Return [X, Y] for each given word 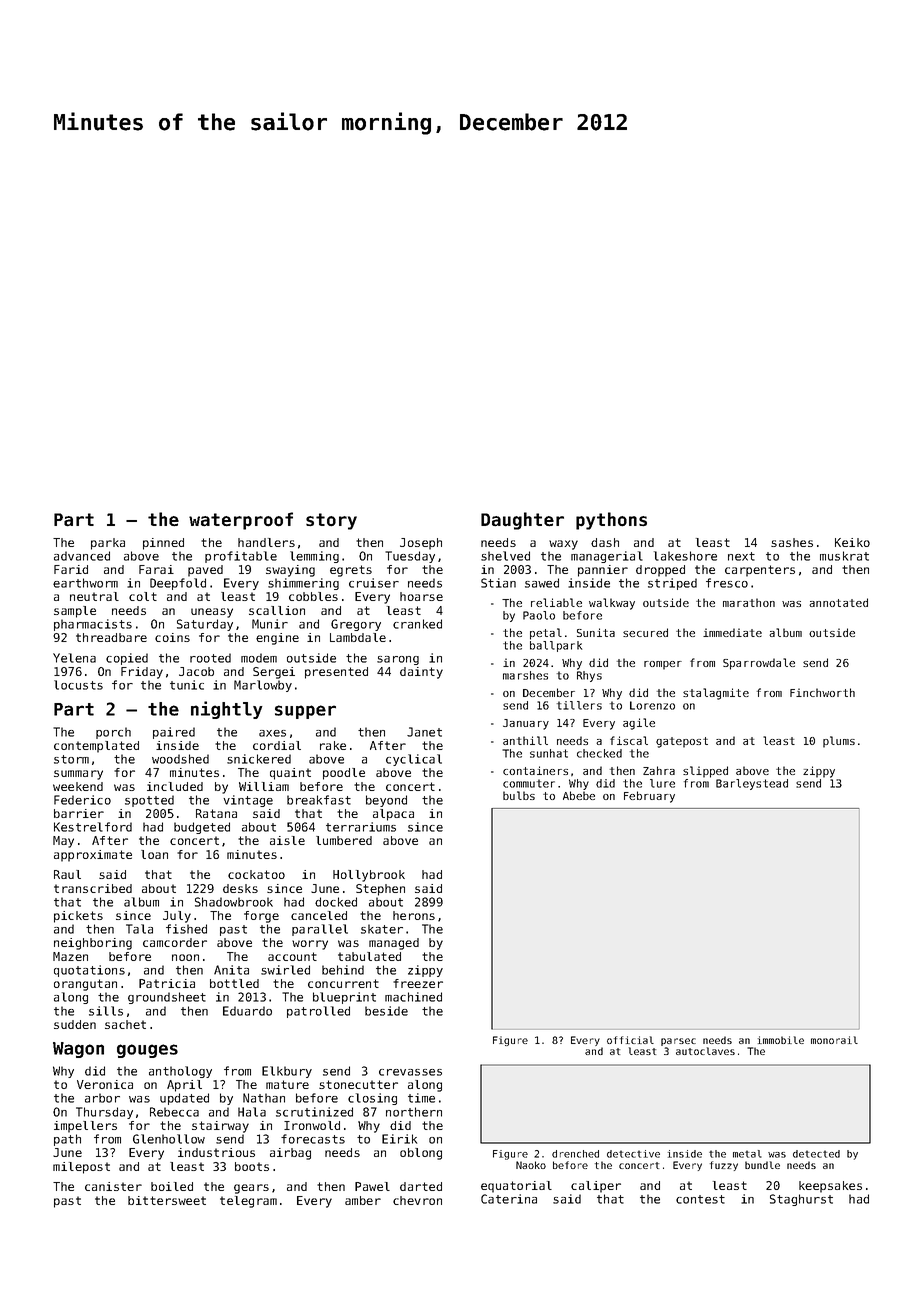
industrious [216, 1152]
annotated [838, 602]
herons [414, 915]
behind [343, 970]
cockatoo [256, 874]
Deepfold [178, 584]
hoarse [421, 596]
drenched [575, 1154]
